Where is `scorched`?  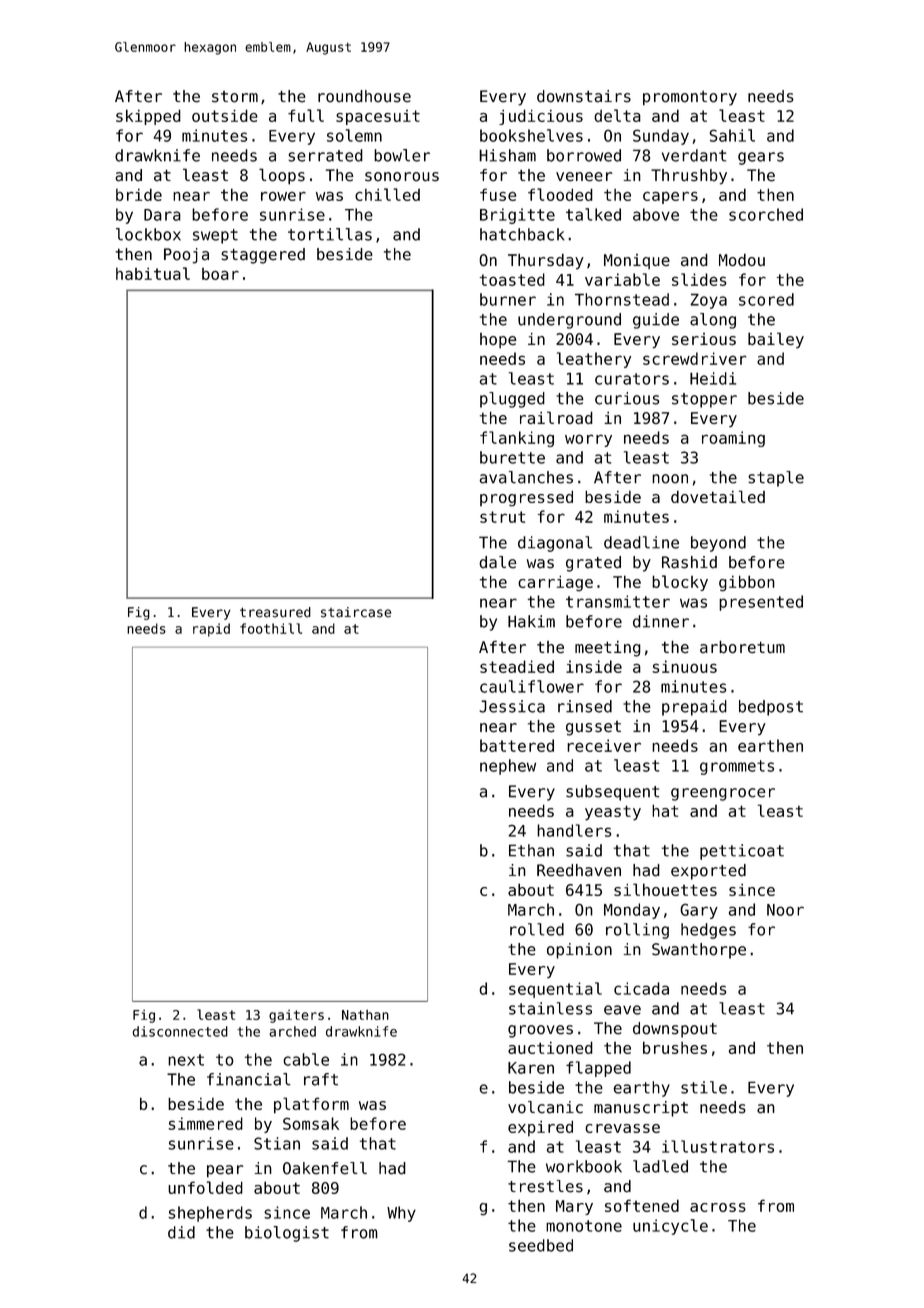 scorched is located at coordinates (766, 214).
